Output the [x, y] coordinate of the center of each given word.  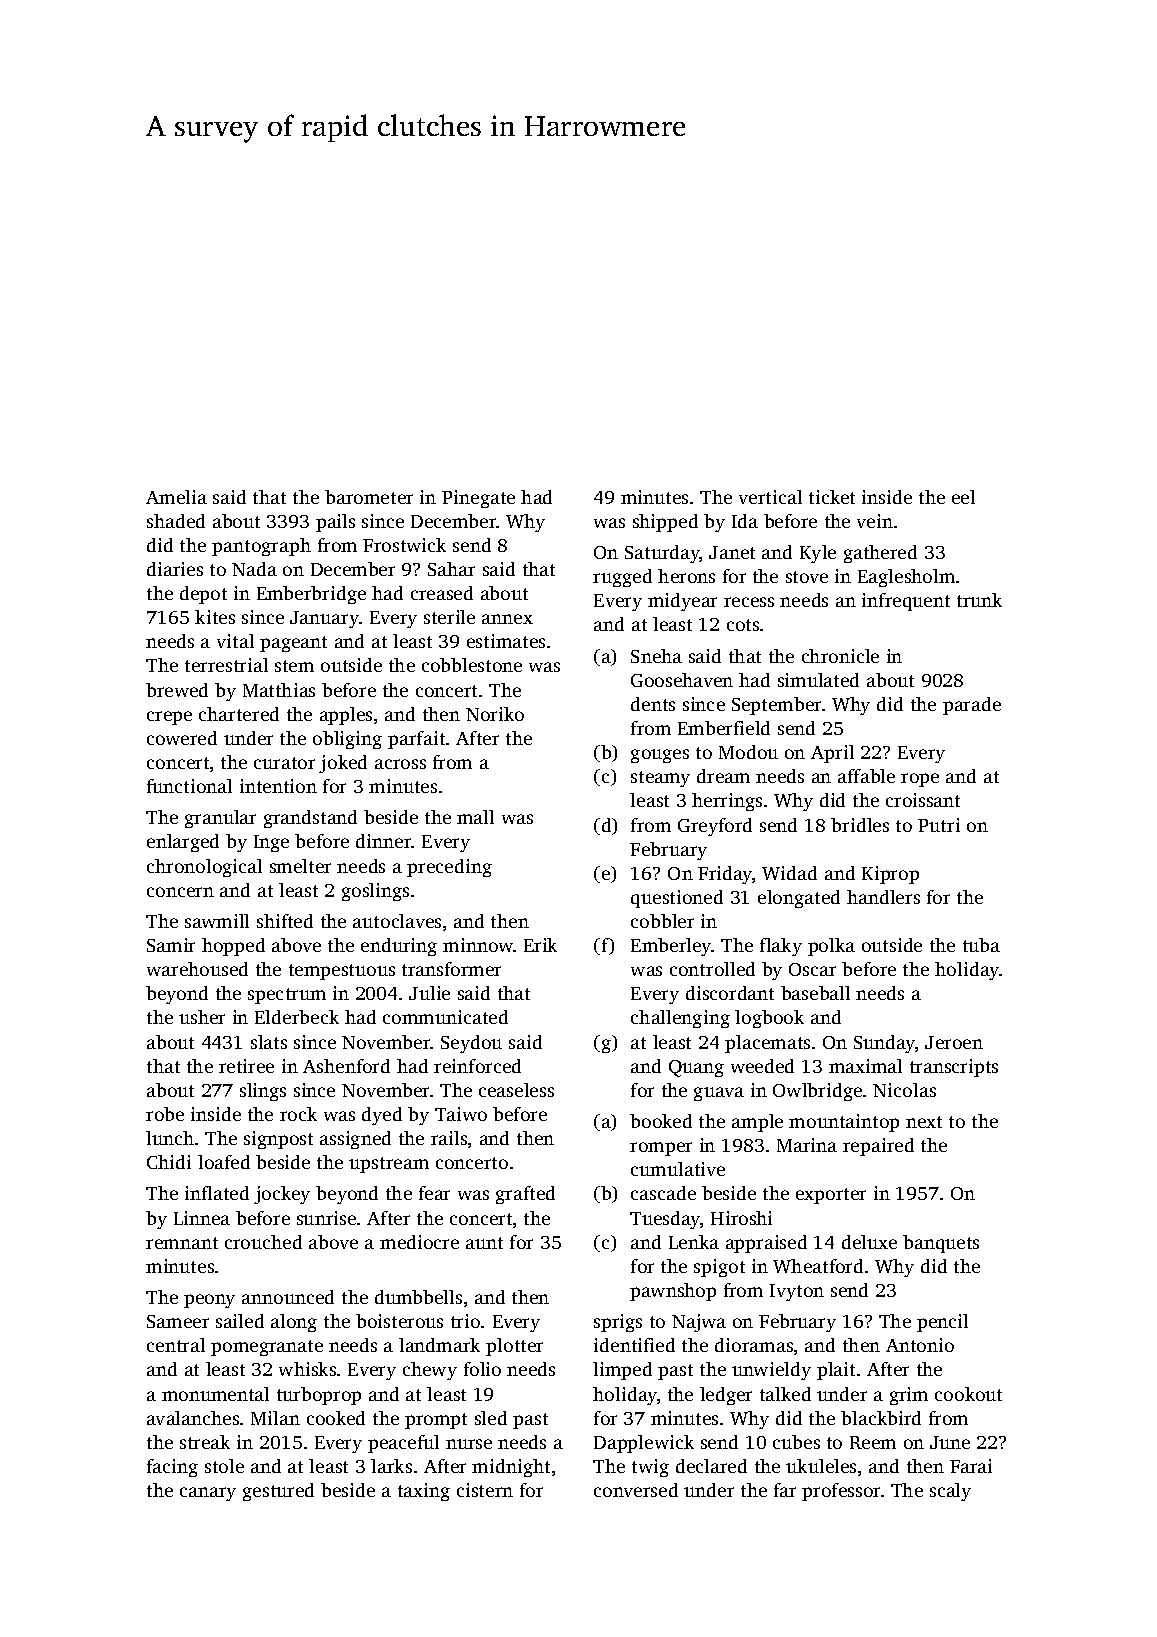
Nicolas [904, 1090]
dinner [384, 841]
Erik [540, 945]
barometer [369, 497]
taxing [424, 1492]
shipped [665, 523]
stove [807, 577]
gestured [278, 1492]
